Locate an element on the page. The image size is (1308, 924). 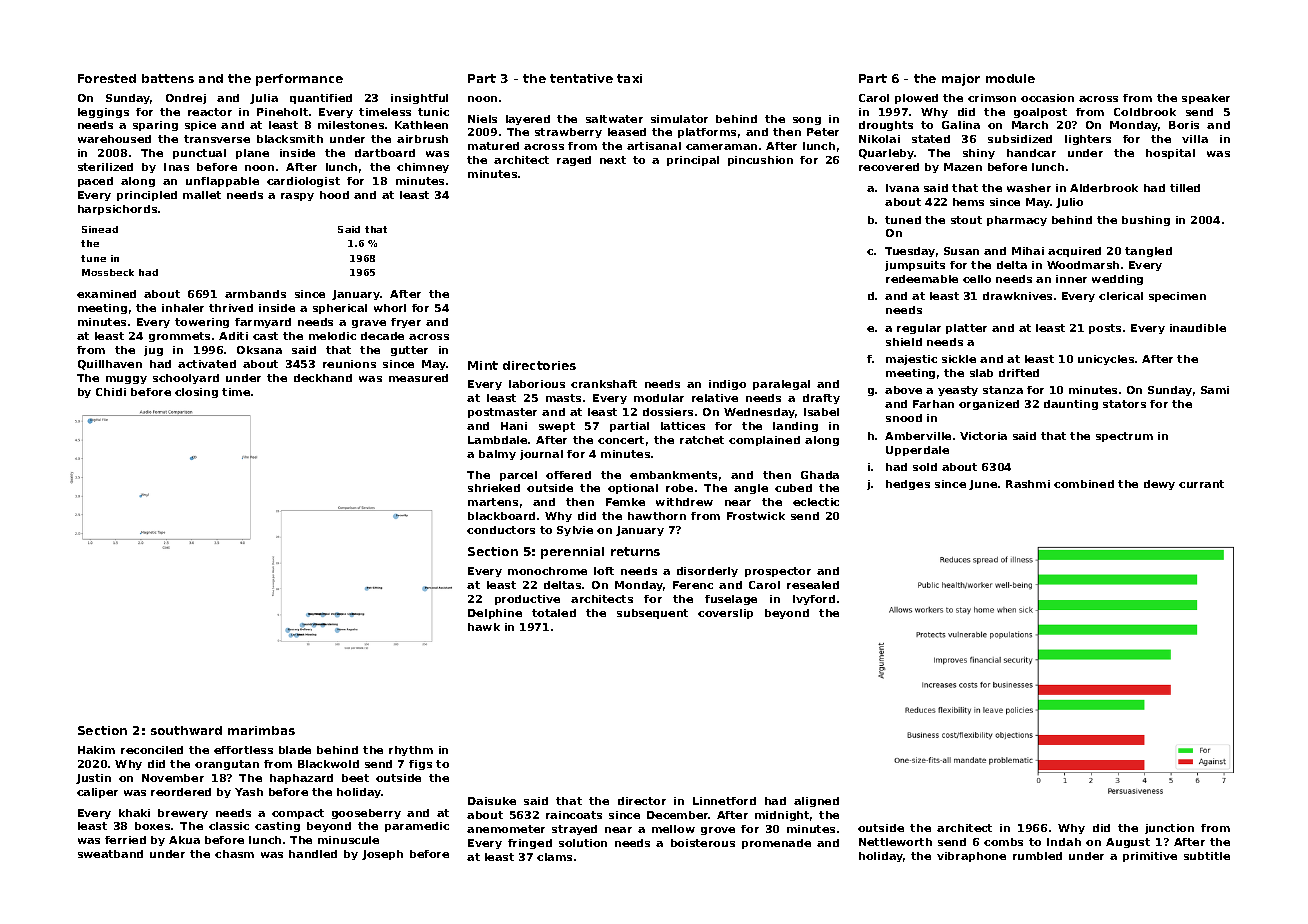
relative is located at coordinates (715, 398).
